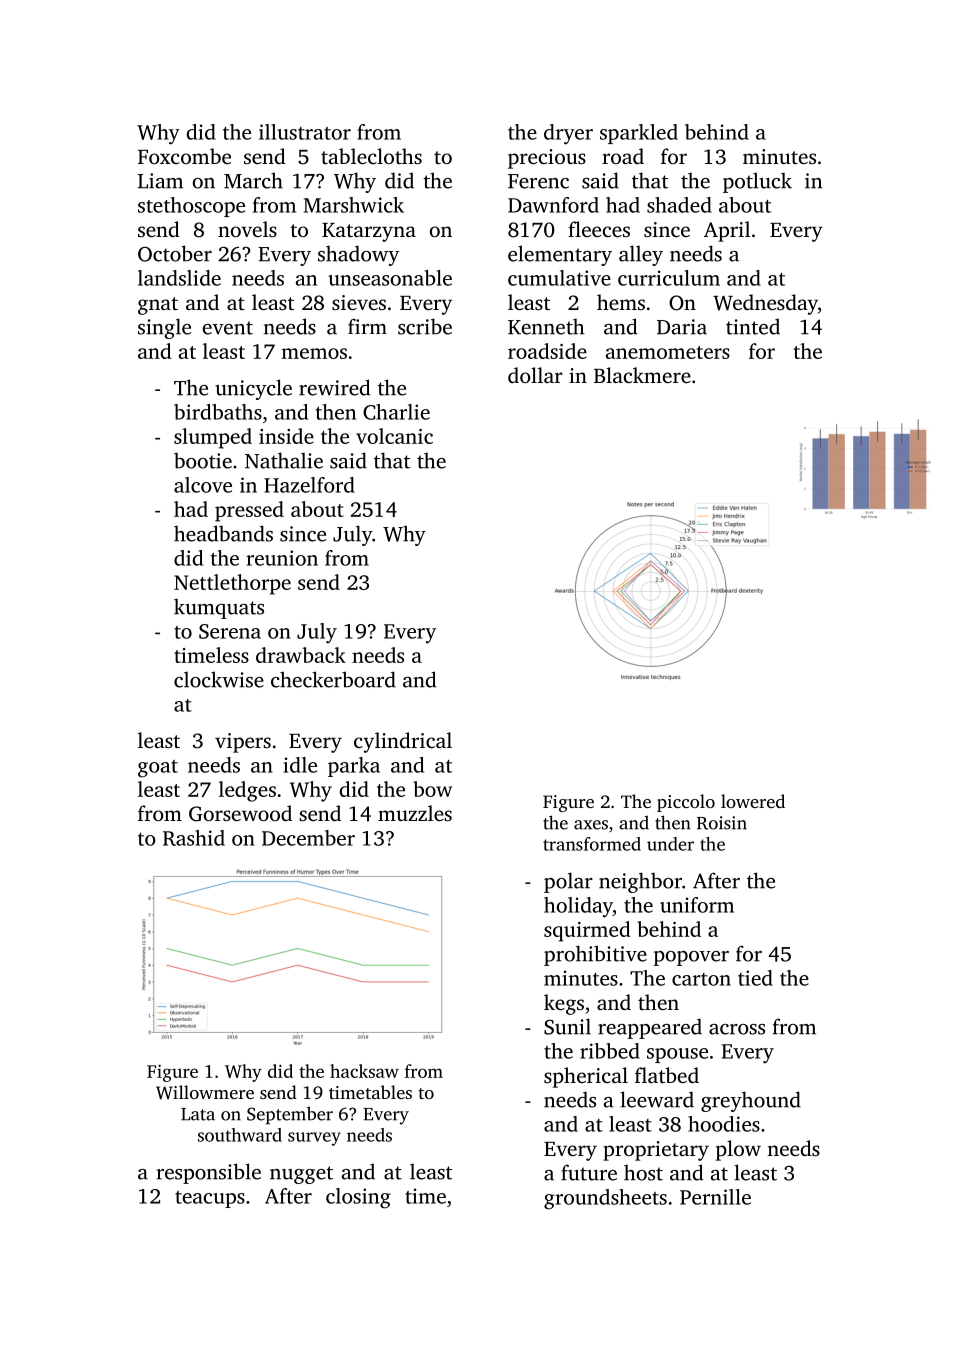 The height and width of the document is (1362, 960). I want to click on kumquats, so click(219, 608).
